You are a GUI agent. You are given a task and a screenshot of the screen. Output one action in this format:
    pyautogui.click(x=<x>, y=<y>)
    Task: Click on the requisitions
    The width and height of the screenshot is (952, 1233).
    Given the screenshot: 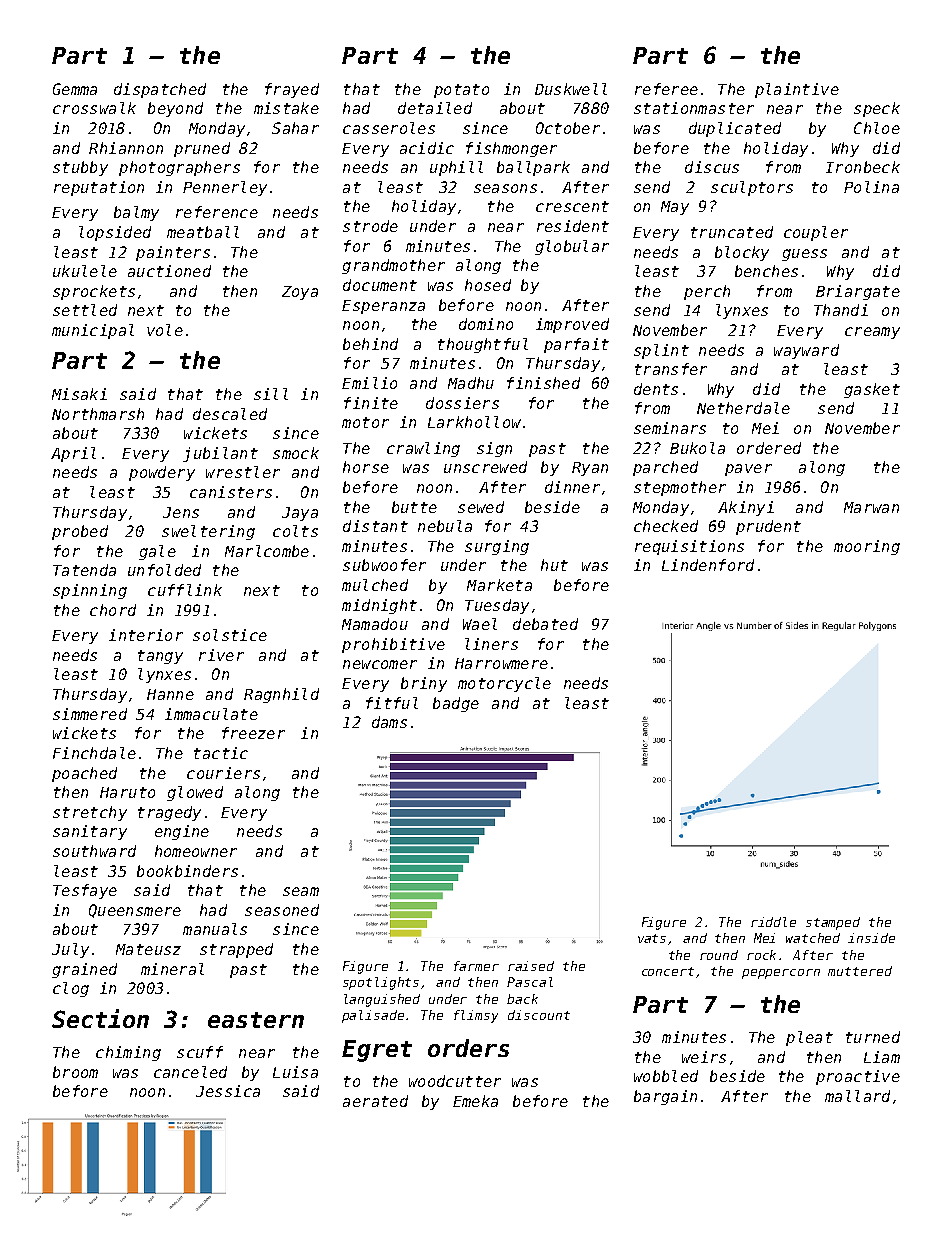 What is the action you would take?
    pyautogui.click(x=689, y=547)
